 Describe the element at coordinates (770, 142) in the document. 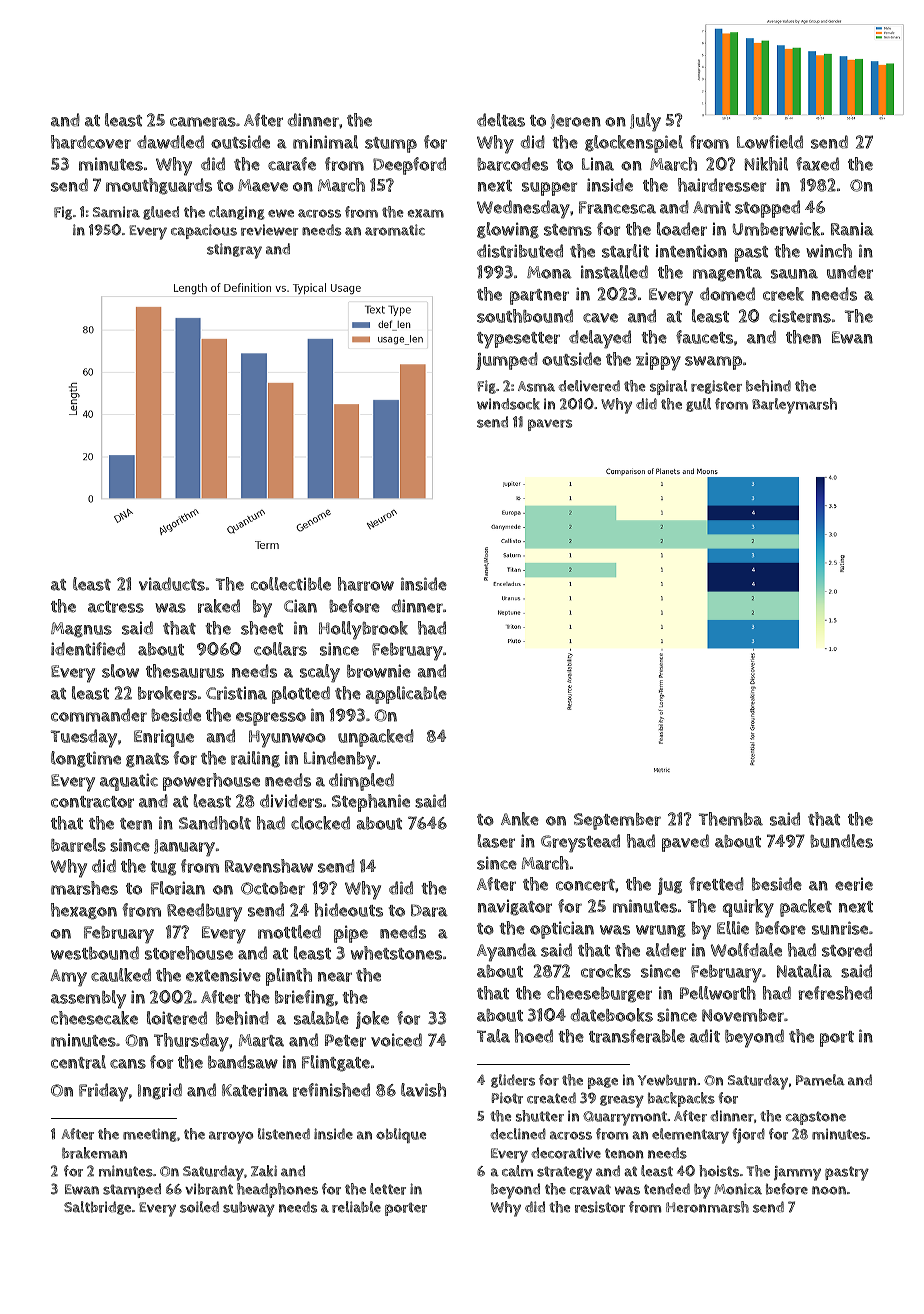

I see `Lowfield` at that location.
